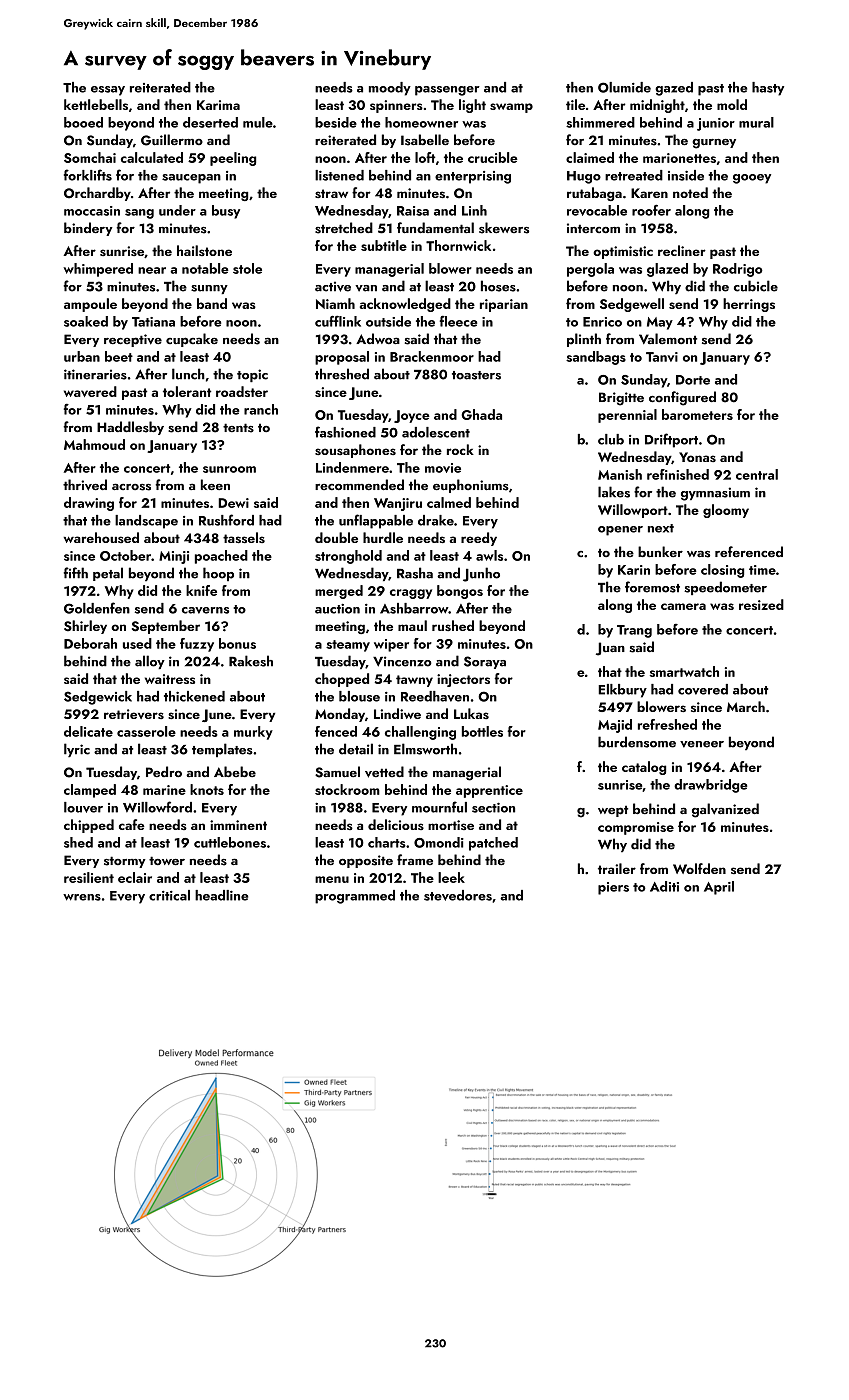  Describe the element at coordinates (722, 571) in the image. I see `closing` at that location.
